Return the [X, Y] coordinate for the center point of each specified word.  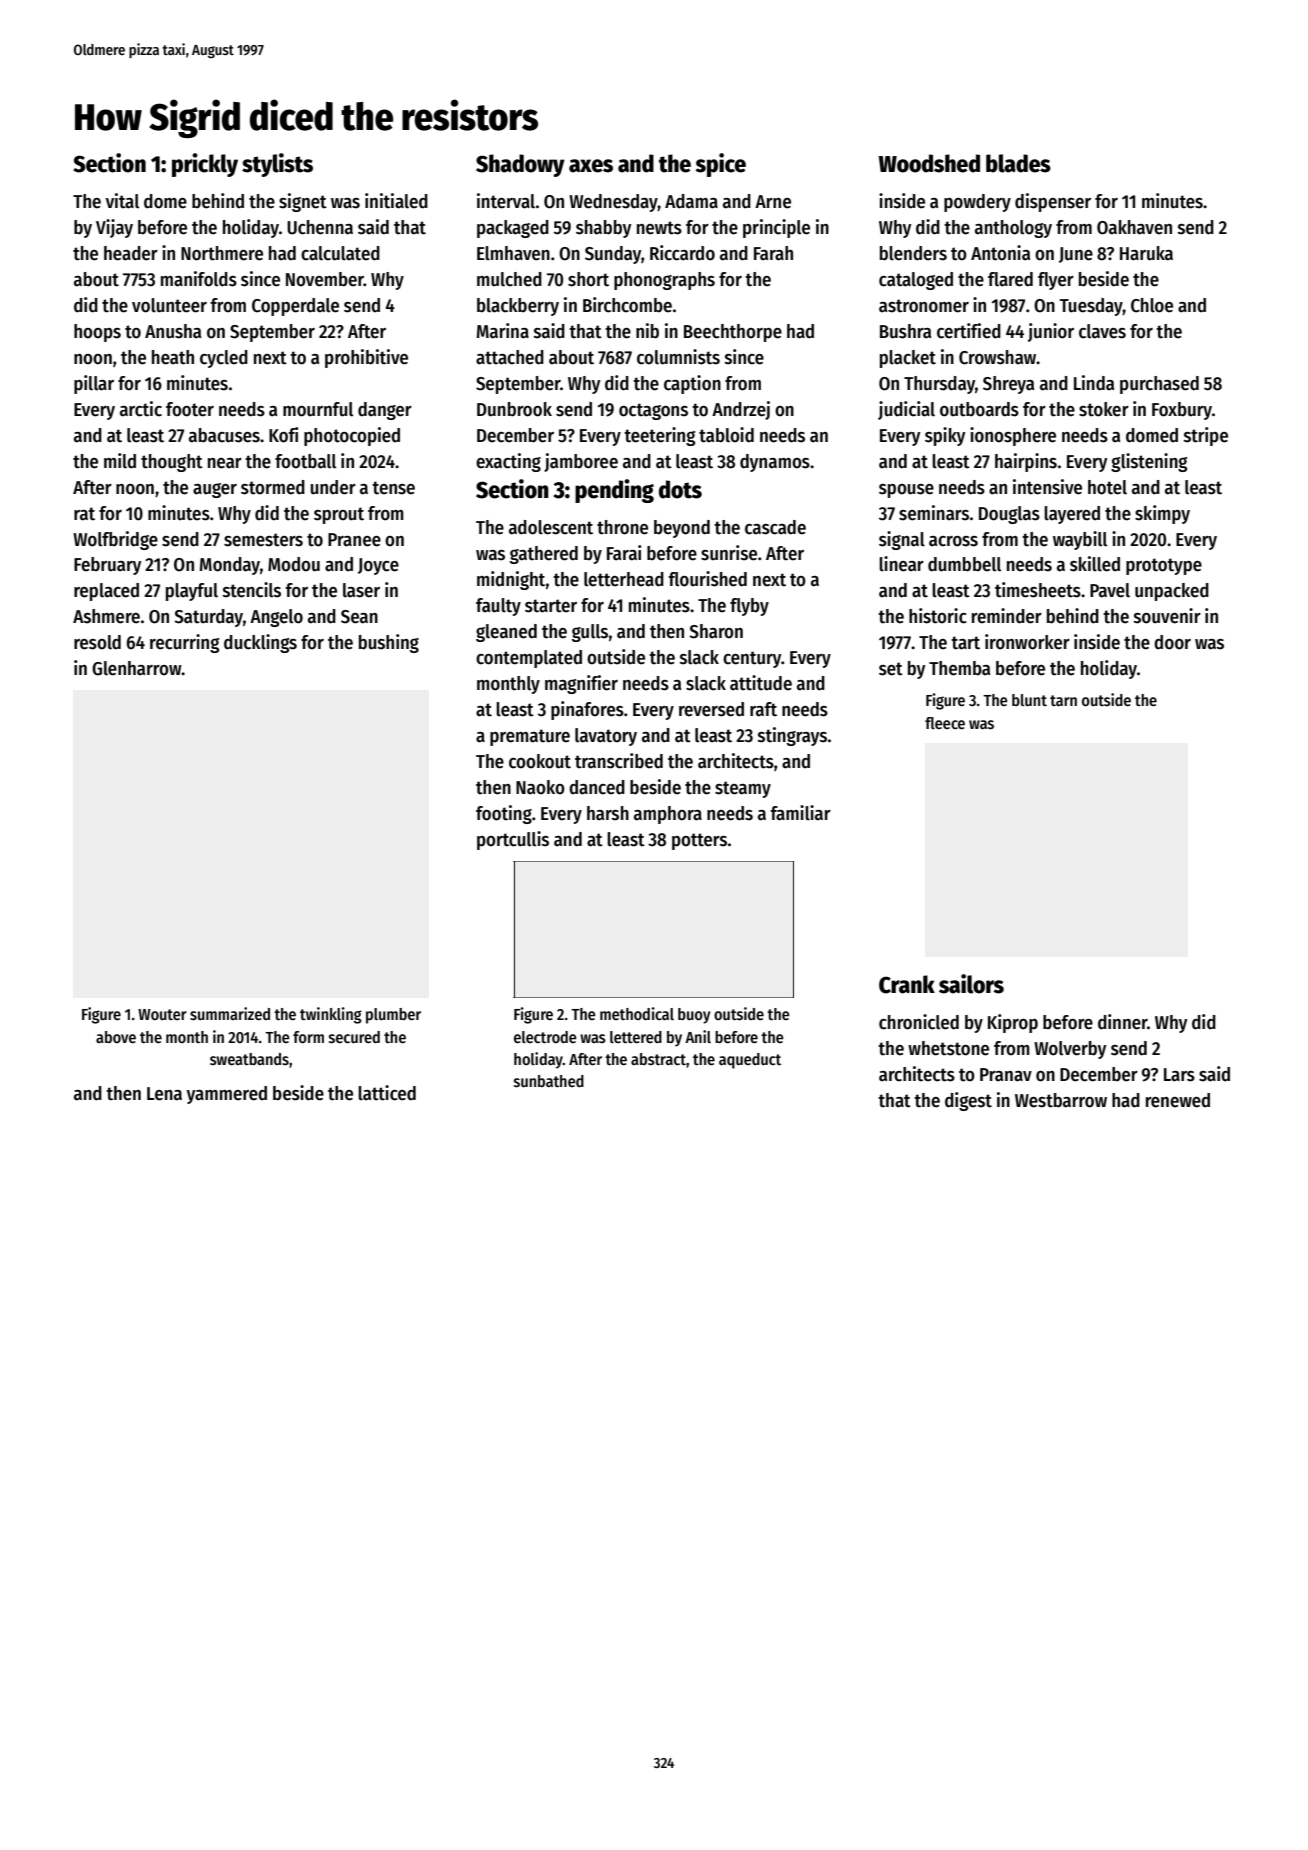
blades [1018, 163]
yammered [227, 1095]
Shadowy [520, 165]
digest [968, 1101]
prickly [205, 165]
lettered [636, 1037]
